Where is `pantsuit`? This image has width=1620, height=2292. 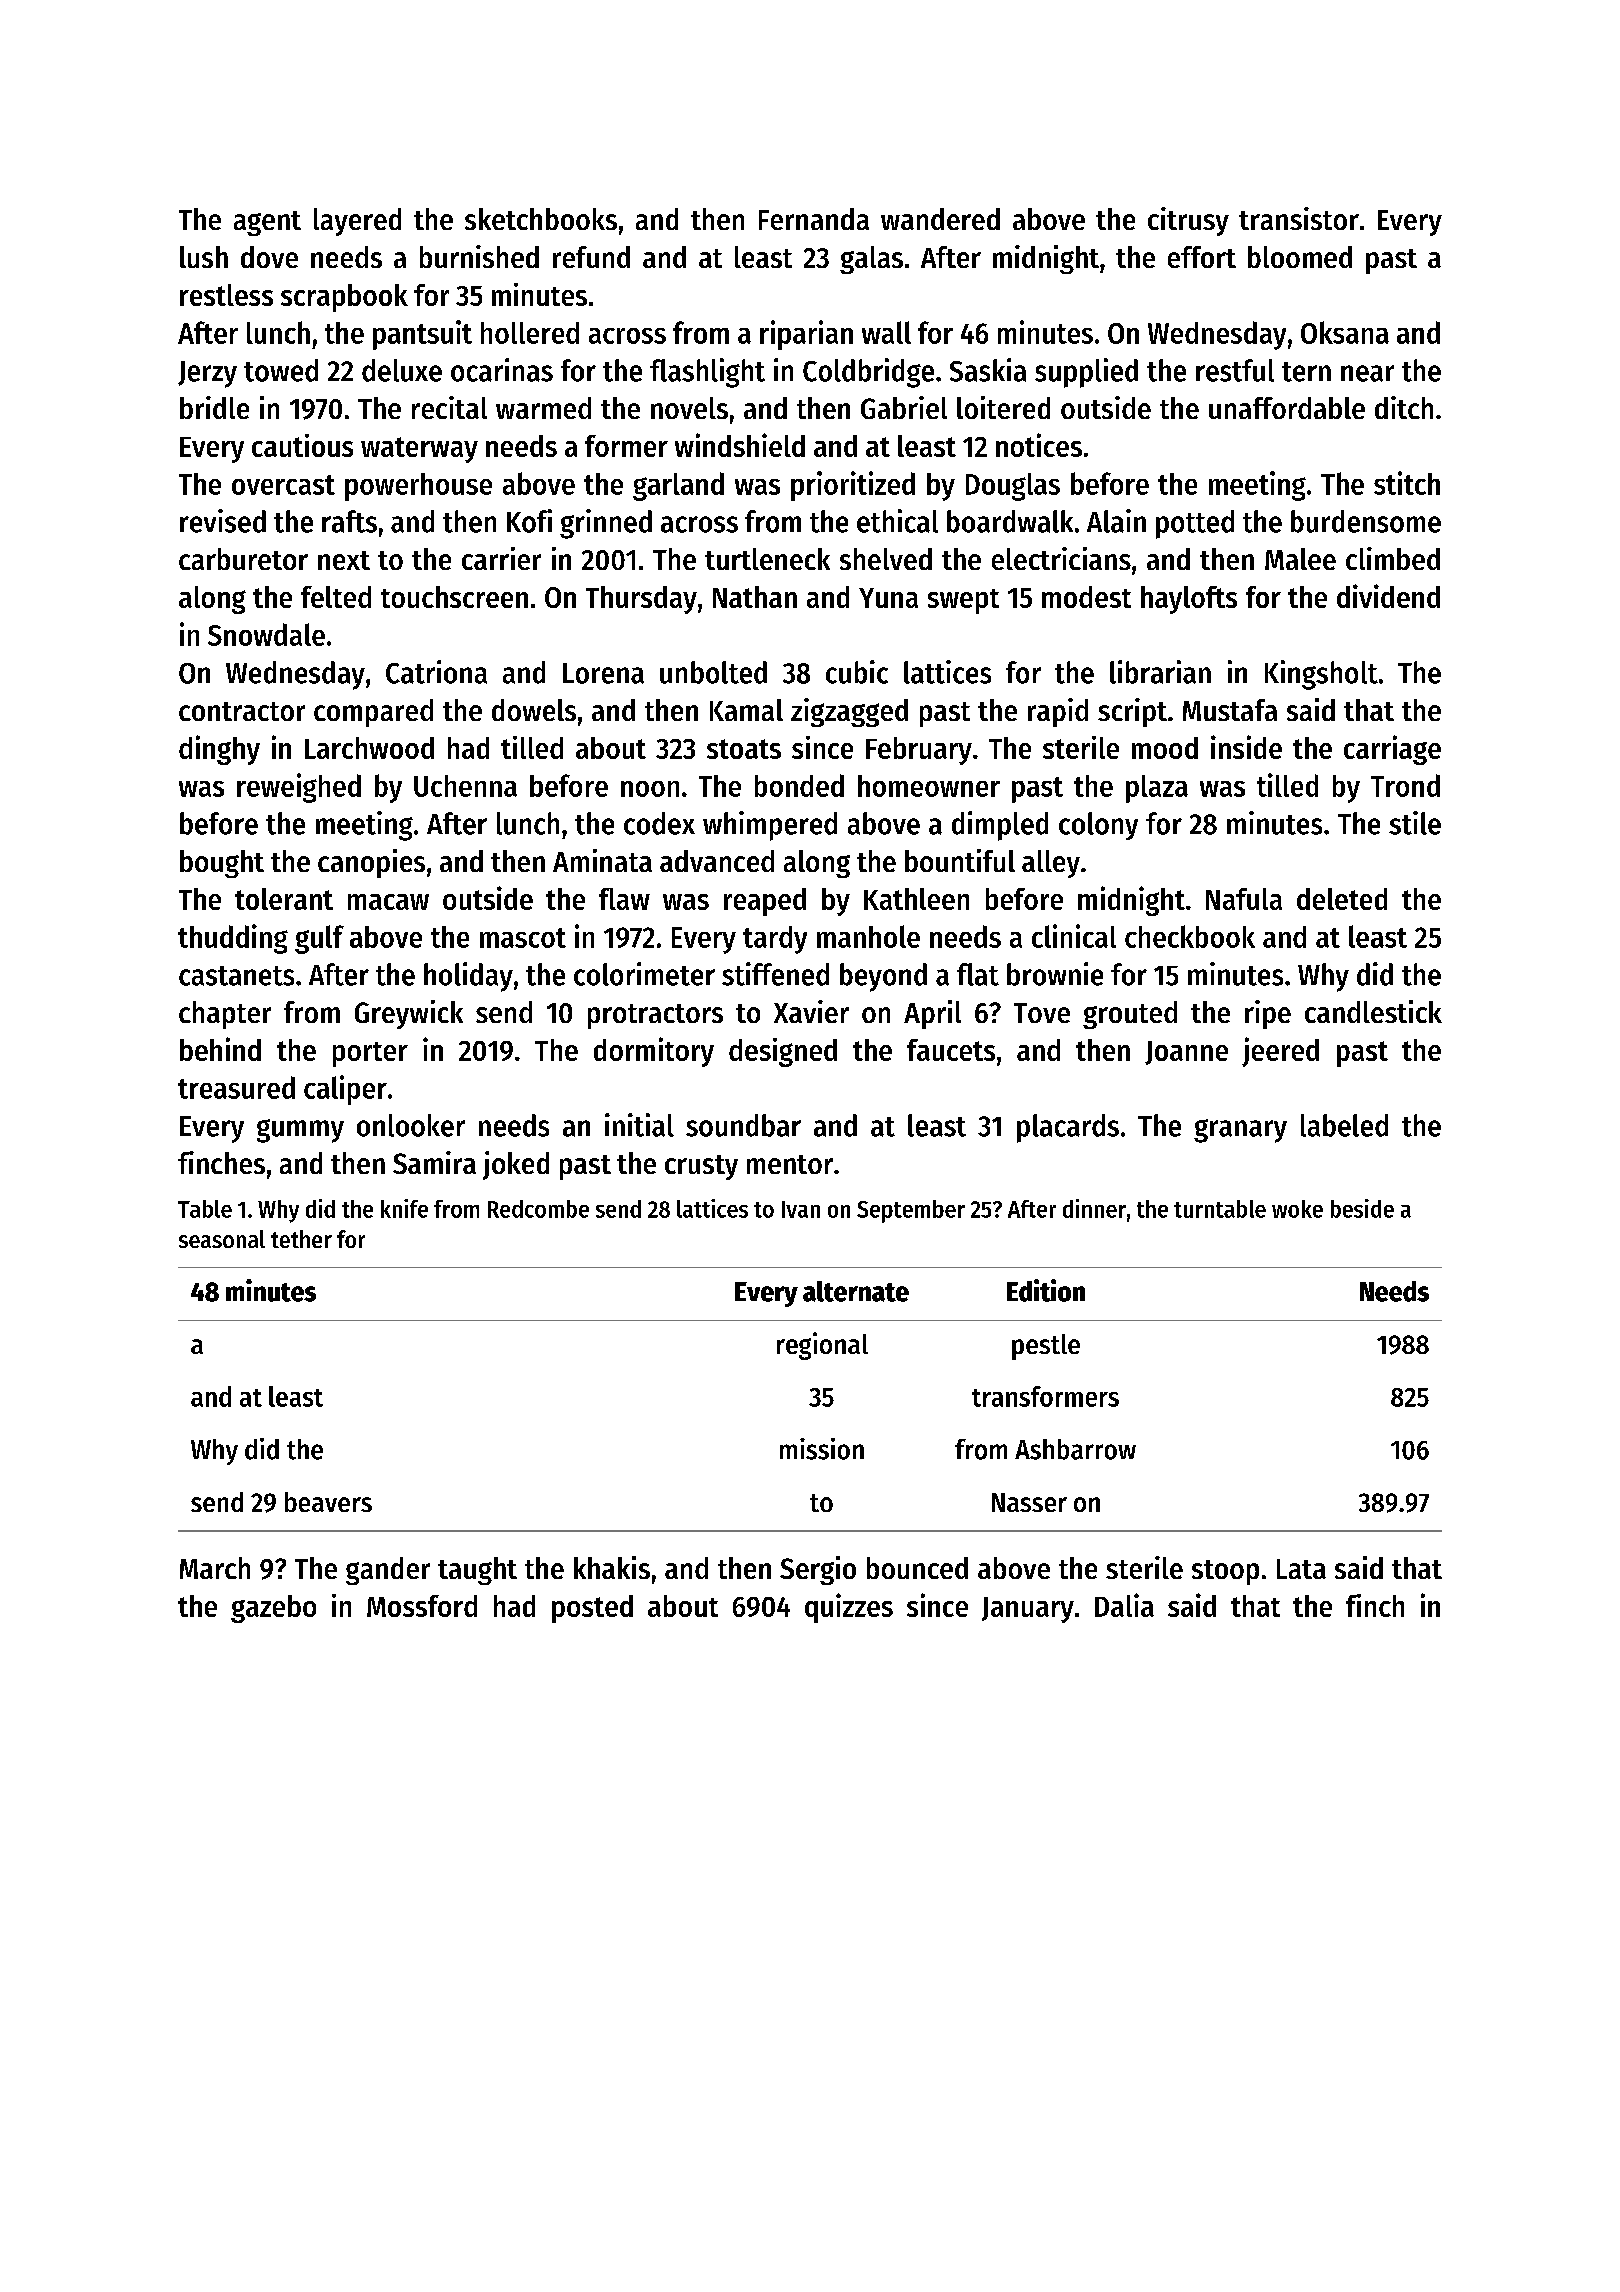 pantsuit is located at coordinates (422, 335).
